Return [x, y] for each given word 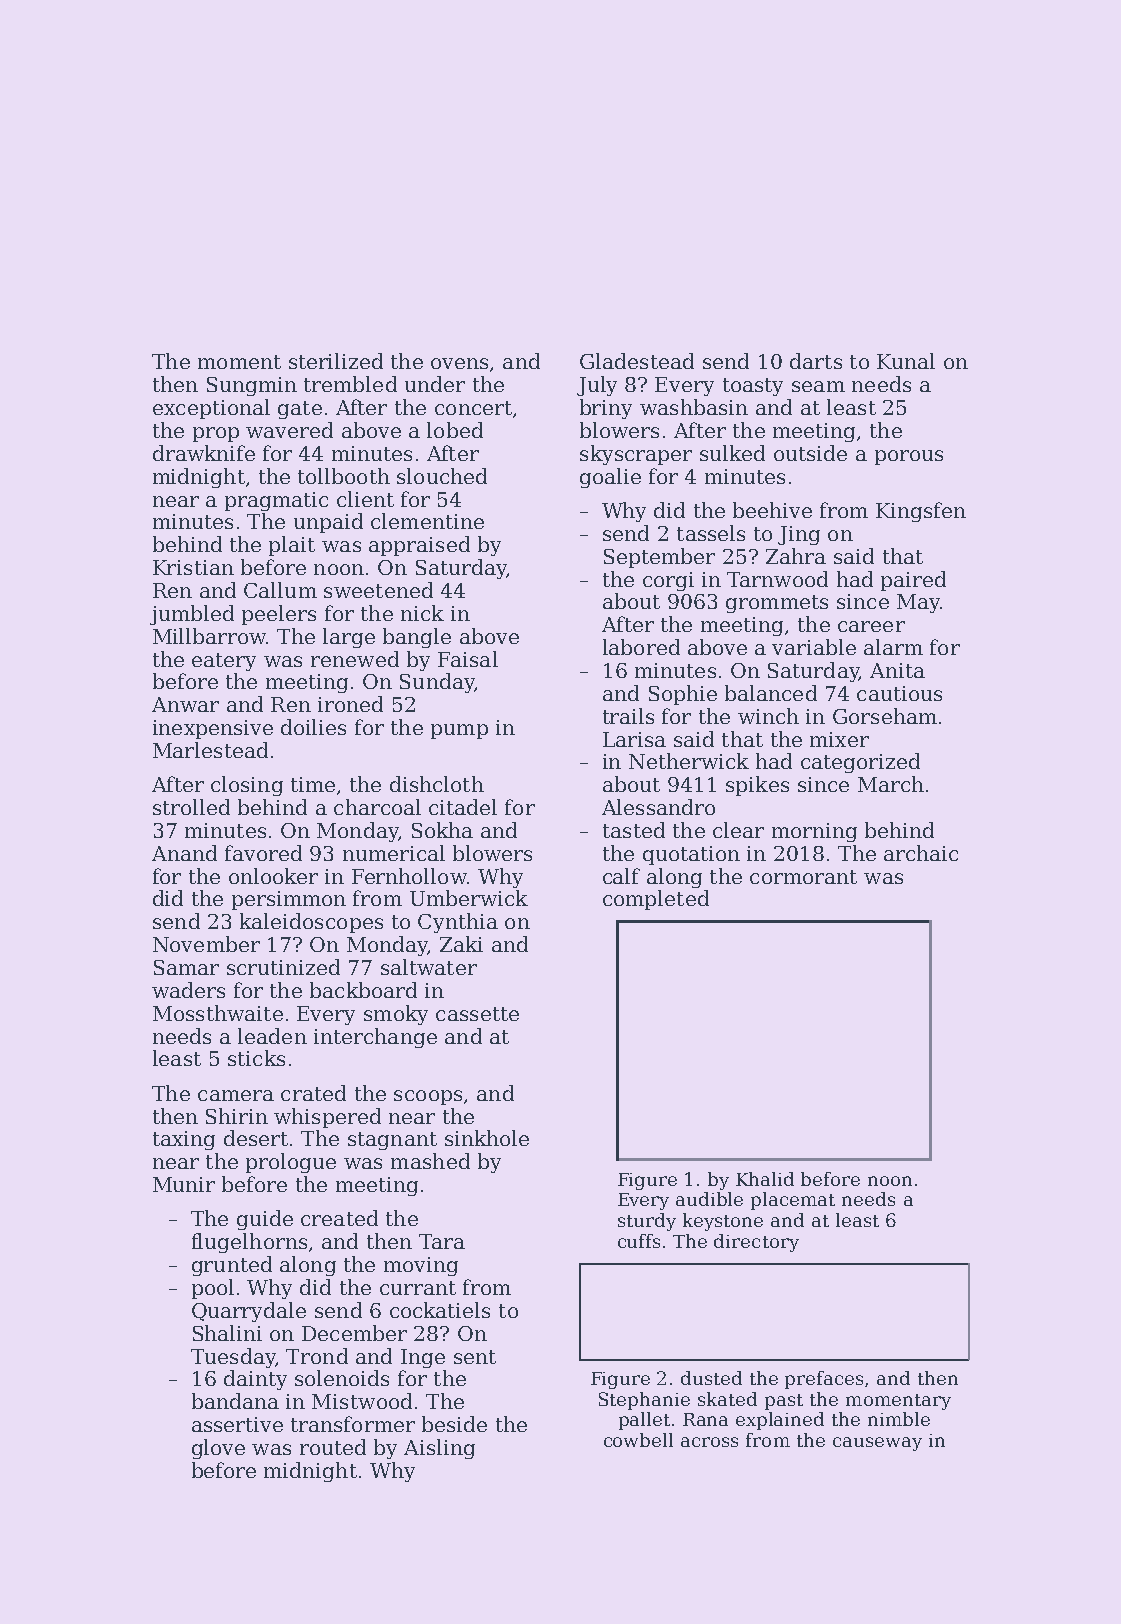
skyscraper [636, 455]
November [206, 944]
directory [756, 1243]
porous [909, 457]
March [891, 784]
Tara [442, 1241]
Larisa [634, 739]
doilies [313, 727]
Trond [317, 1356]
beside [454, 1424]
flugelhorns [249, 1243]
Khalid [765, 1179]
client [365, 499]
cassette [477, 1014]
